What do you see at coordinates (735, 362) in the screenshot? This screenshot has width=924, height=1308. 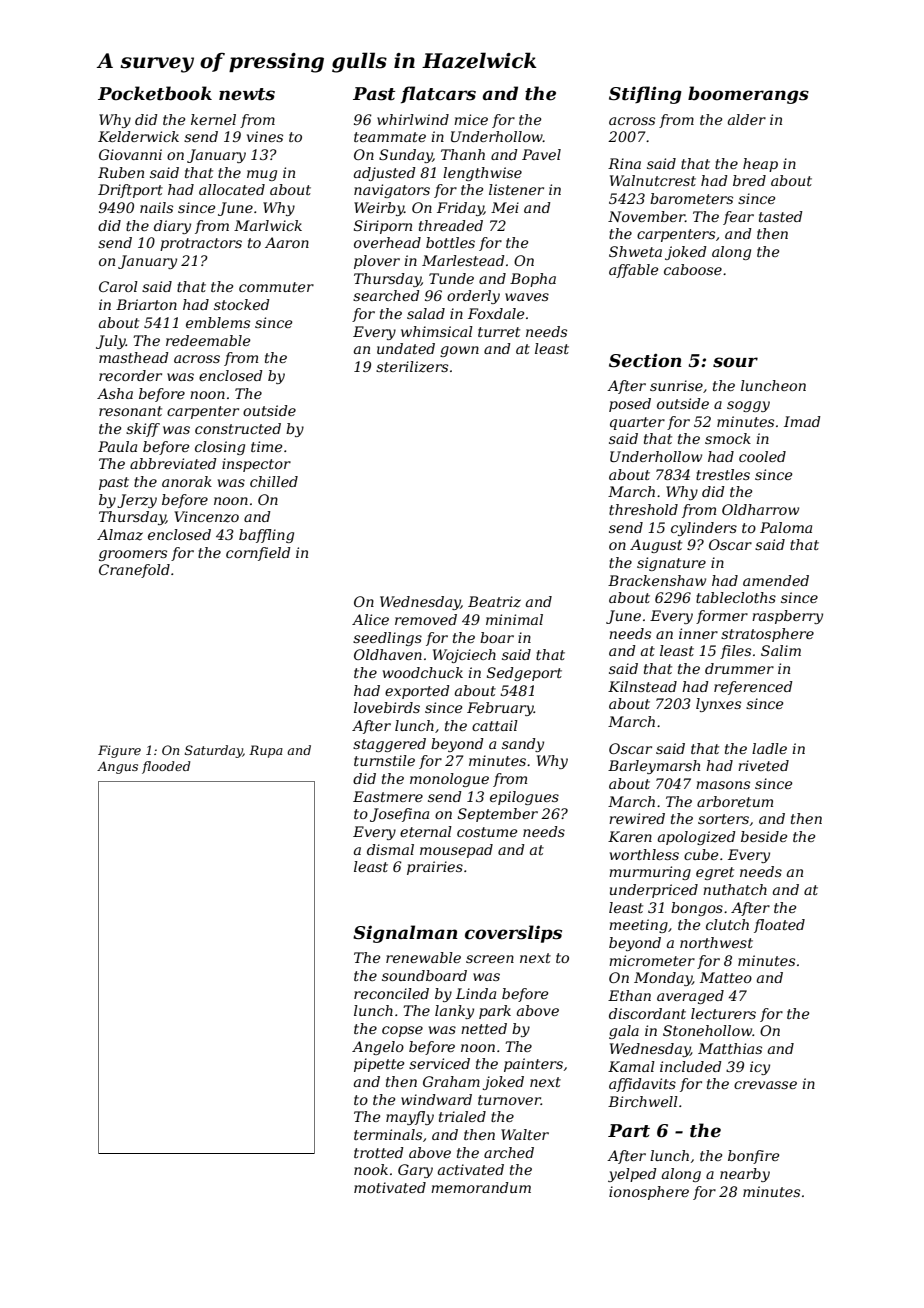 I see `sour` at bounding box center [735, 362].
